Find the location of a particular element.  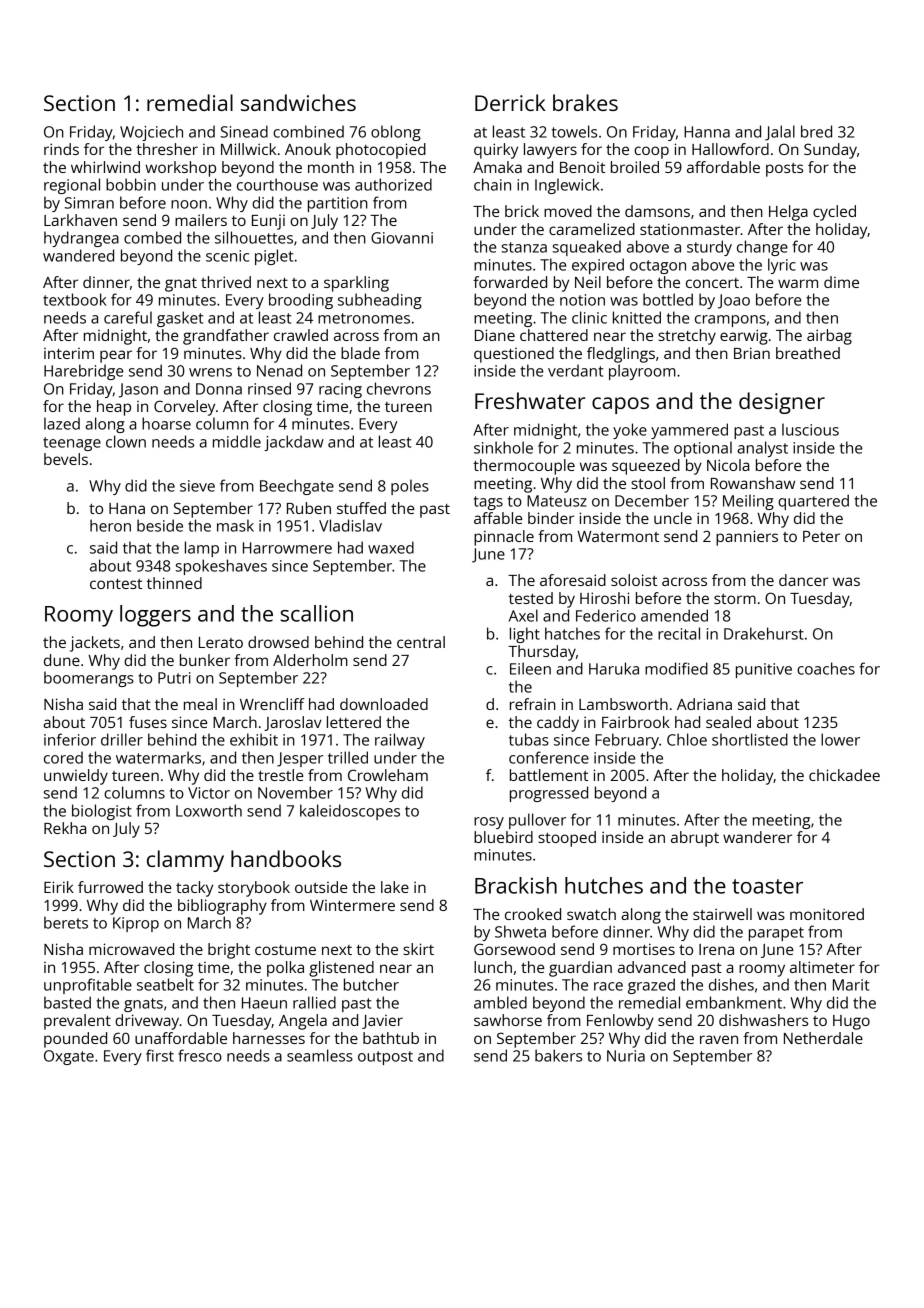

lunch is located at coordinates (493, 967).
